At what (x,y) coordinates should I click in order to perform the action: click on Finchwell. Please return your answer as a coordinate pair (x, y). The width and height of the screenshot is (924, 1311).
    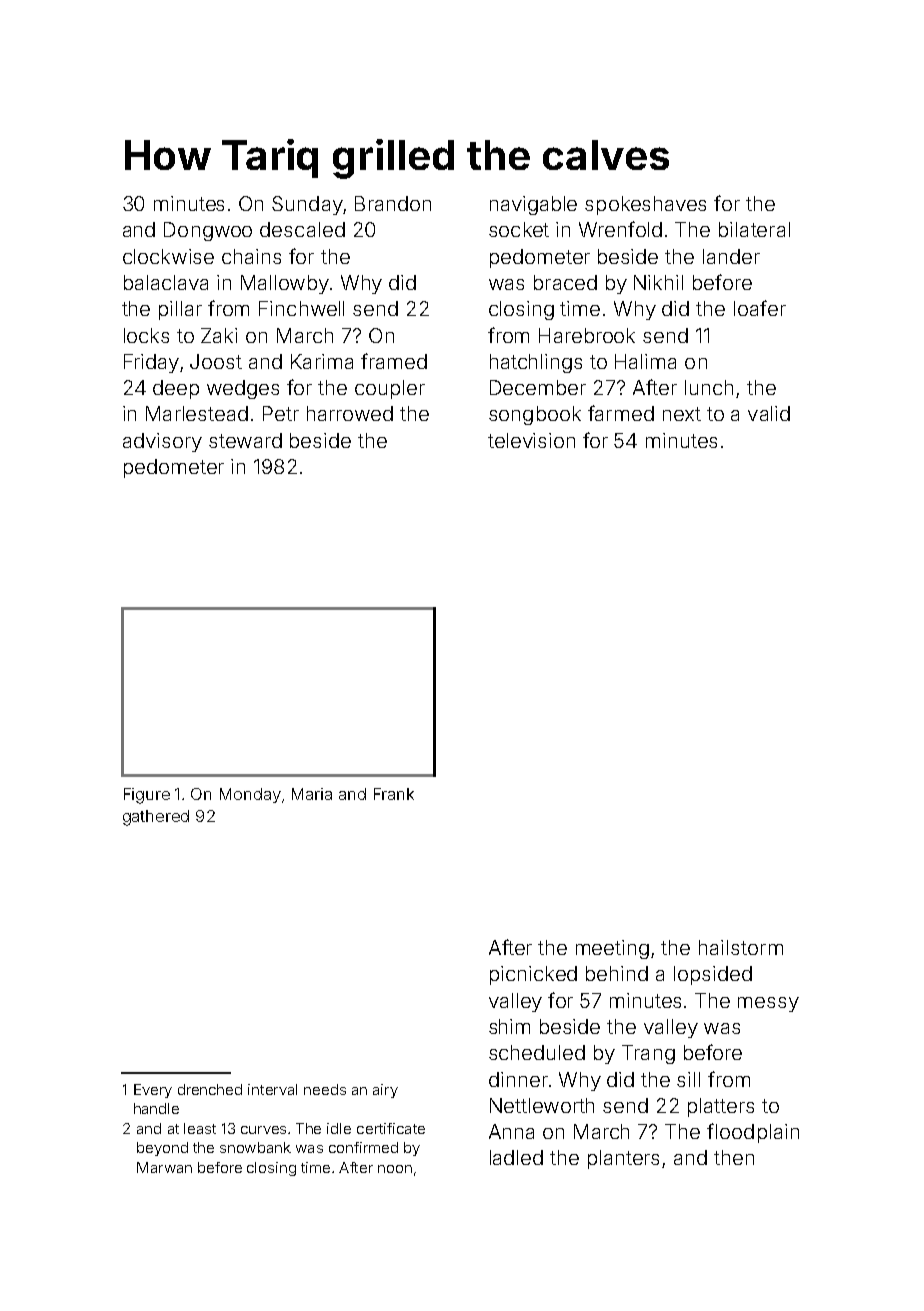
    Looking at the image, I should click on (301, 308).
